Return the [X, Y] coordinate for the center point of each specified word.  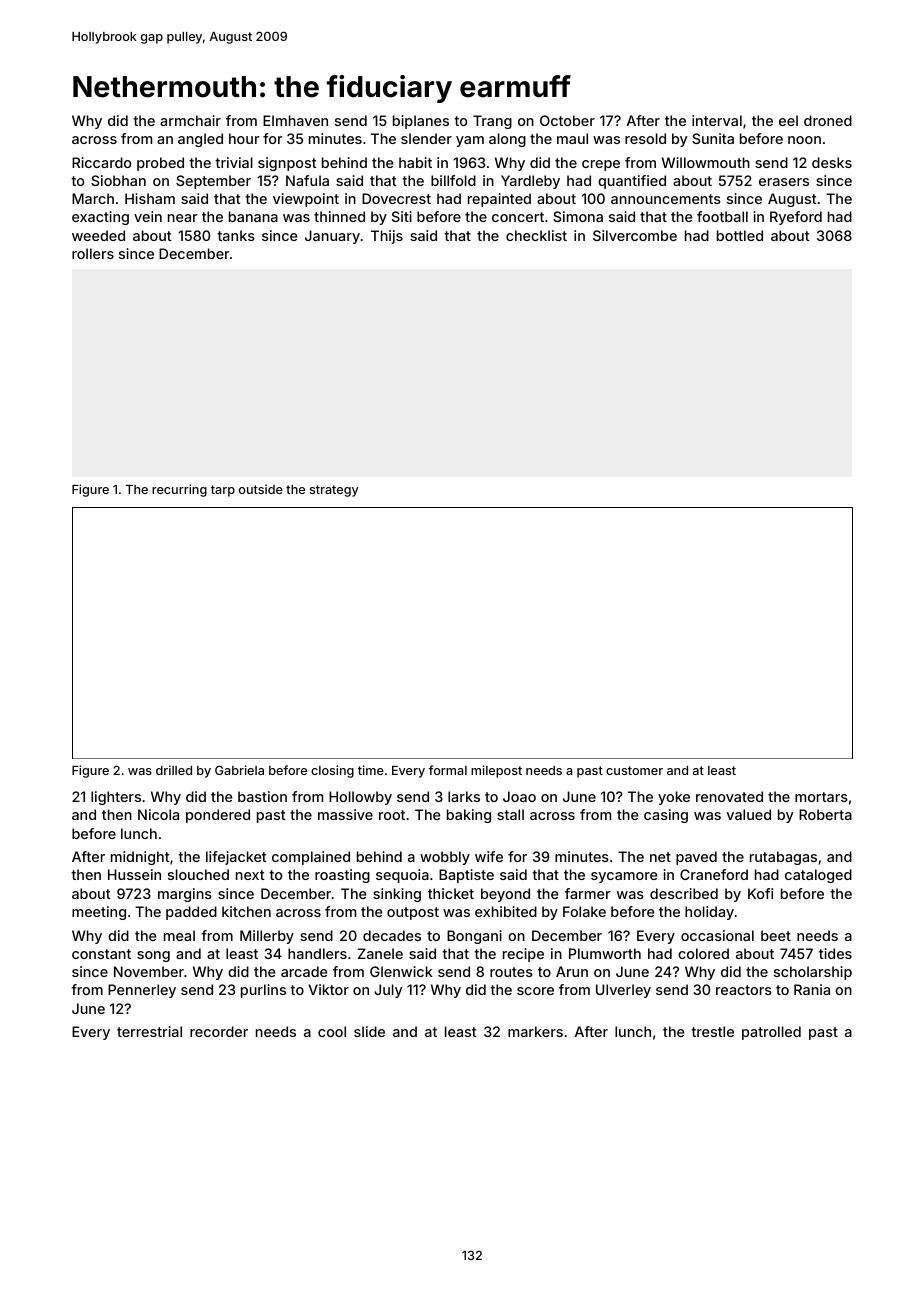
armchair [190, 120]
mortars [821, 797]
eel [788, 120]
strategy [334, 491]
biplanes [421, 122]
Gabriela [239, 770]
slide [369, 1031]
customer [634, 770]
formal [448, 770]
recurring [179, 490]
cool [332, 1031]
